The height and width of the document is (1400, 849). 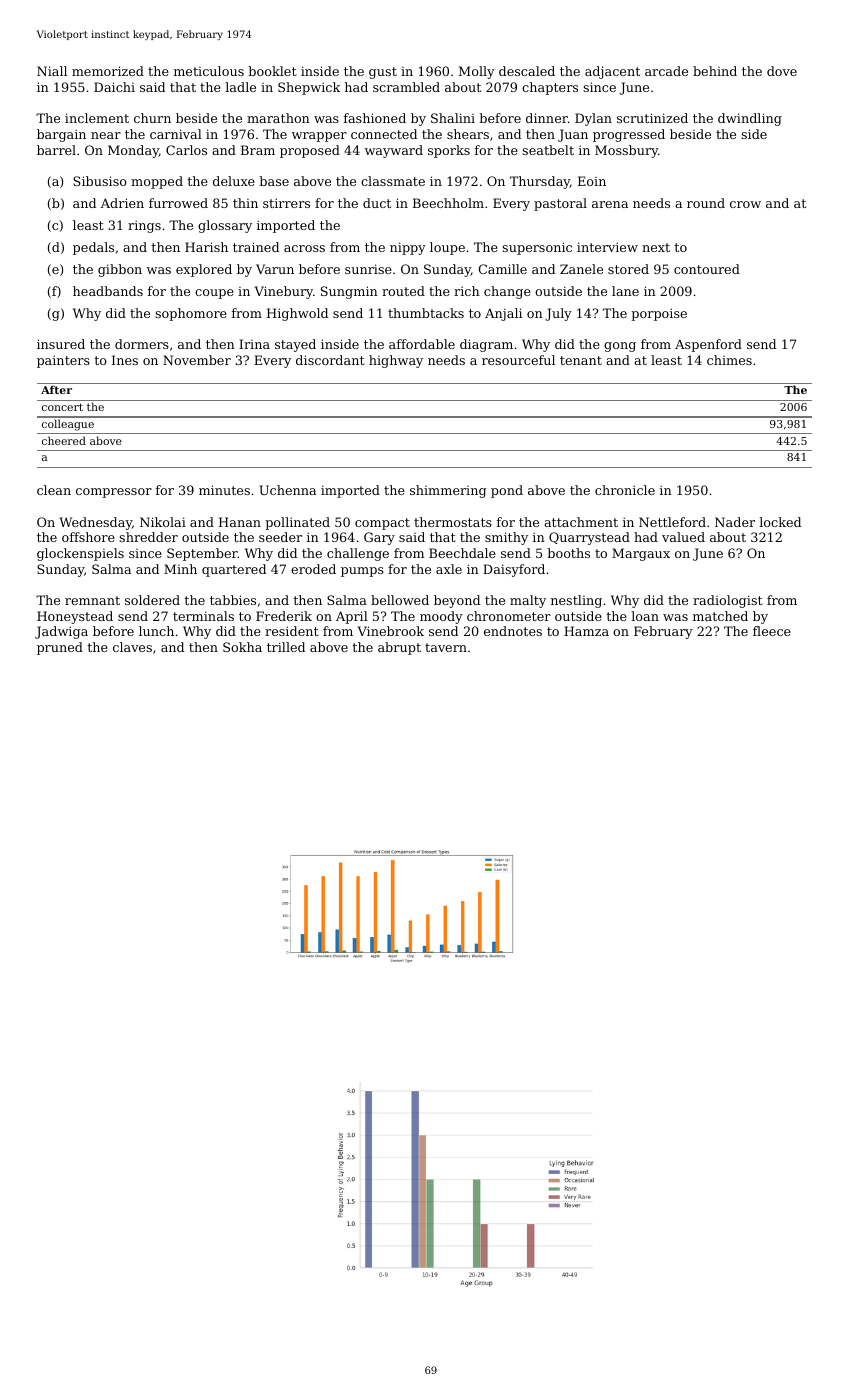 I want to click on concert, so click(x=62, y=407).
